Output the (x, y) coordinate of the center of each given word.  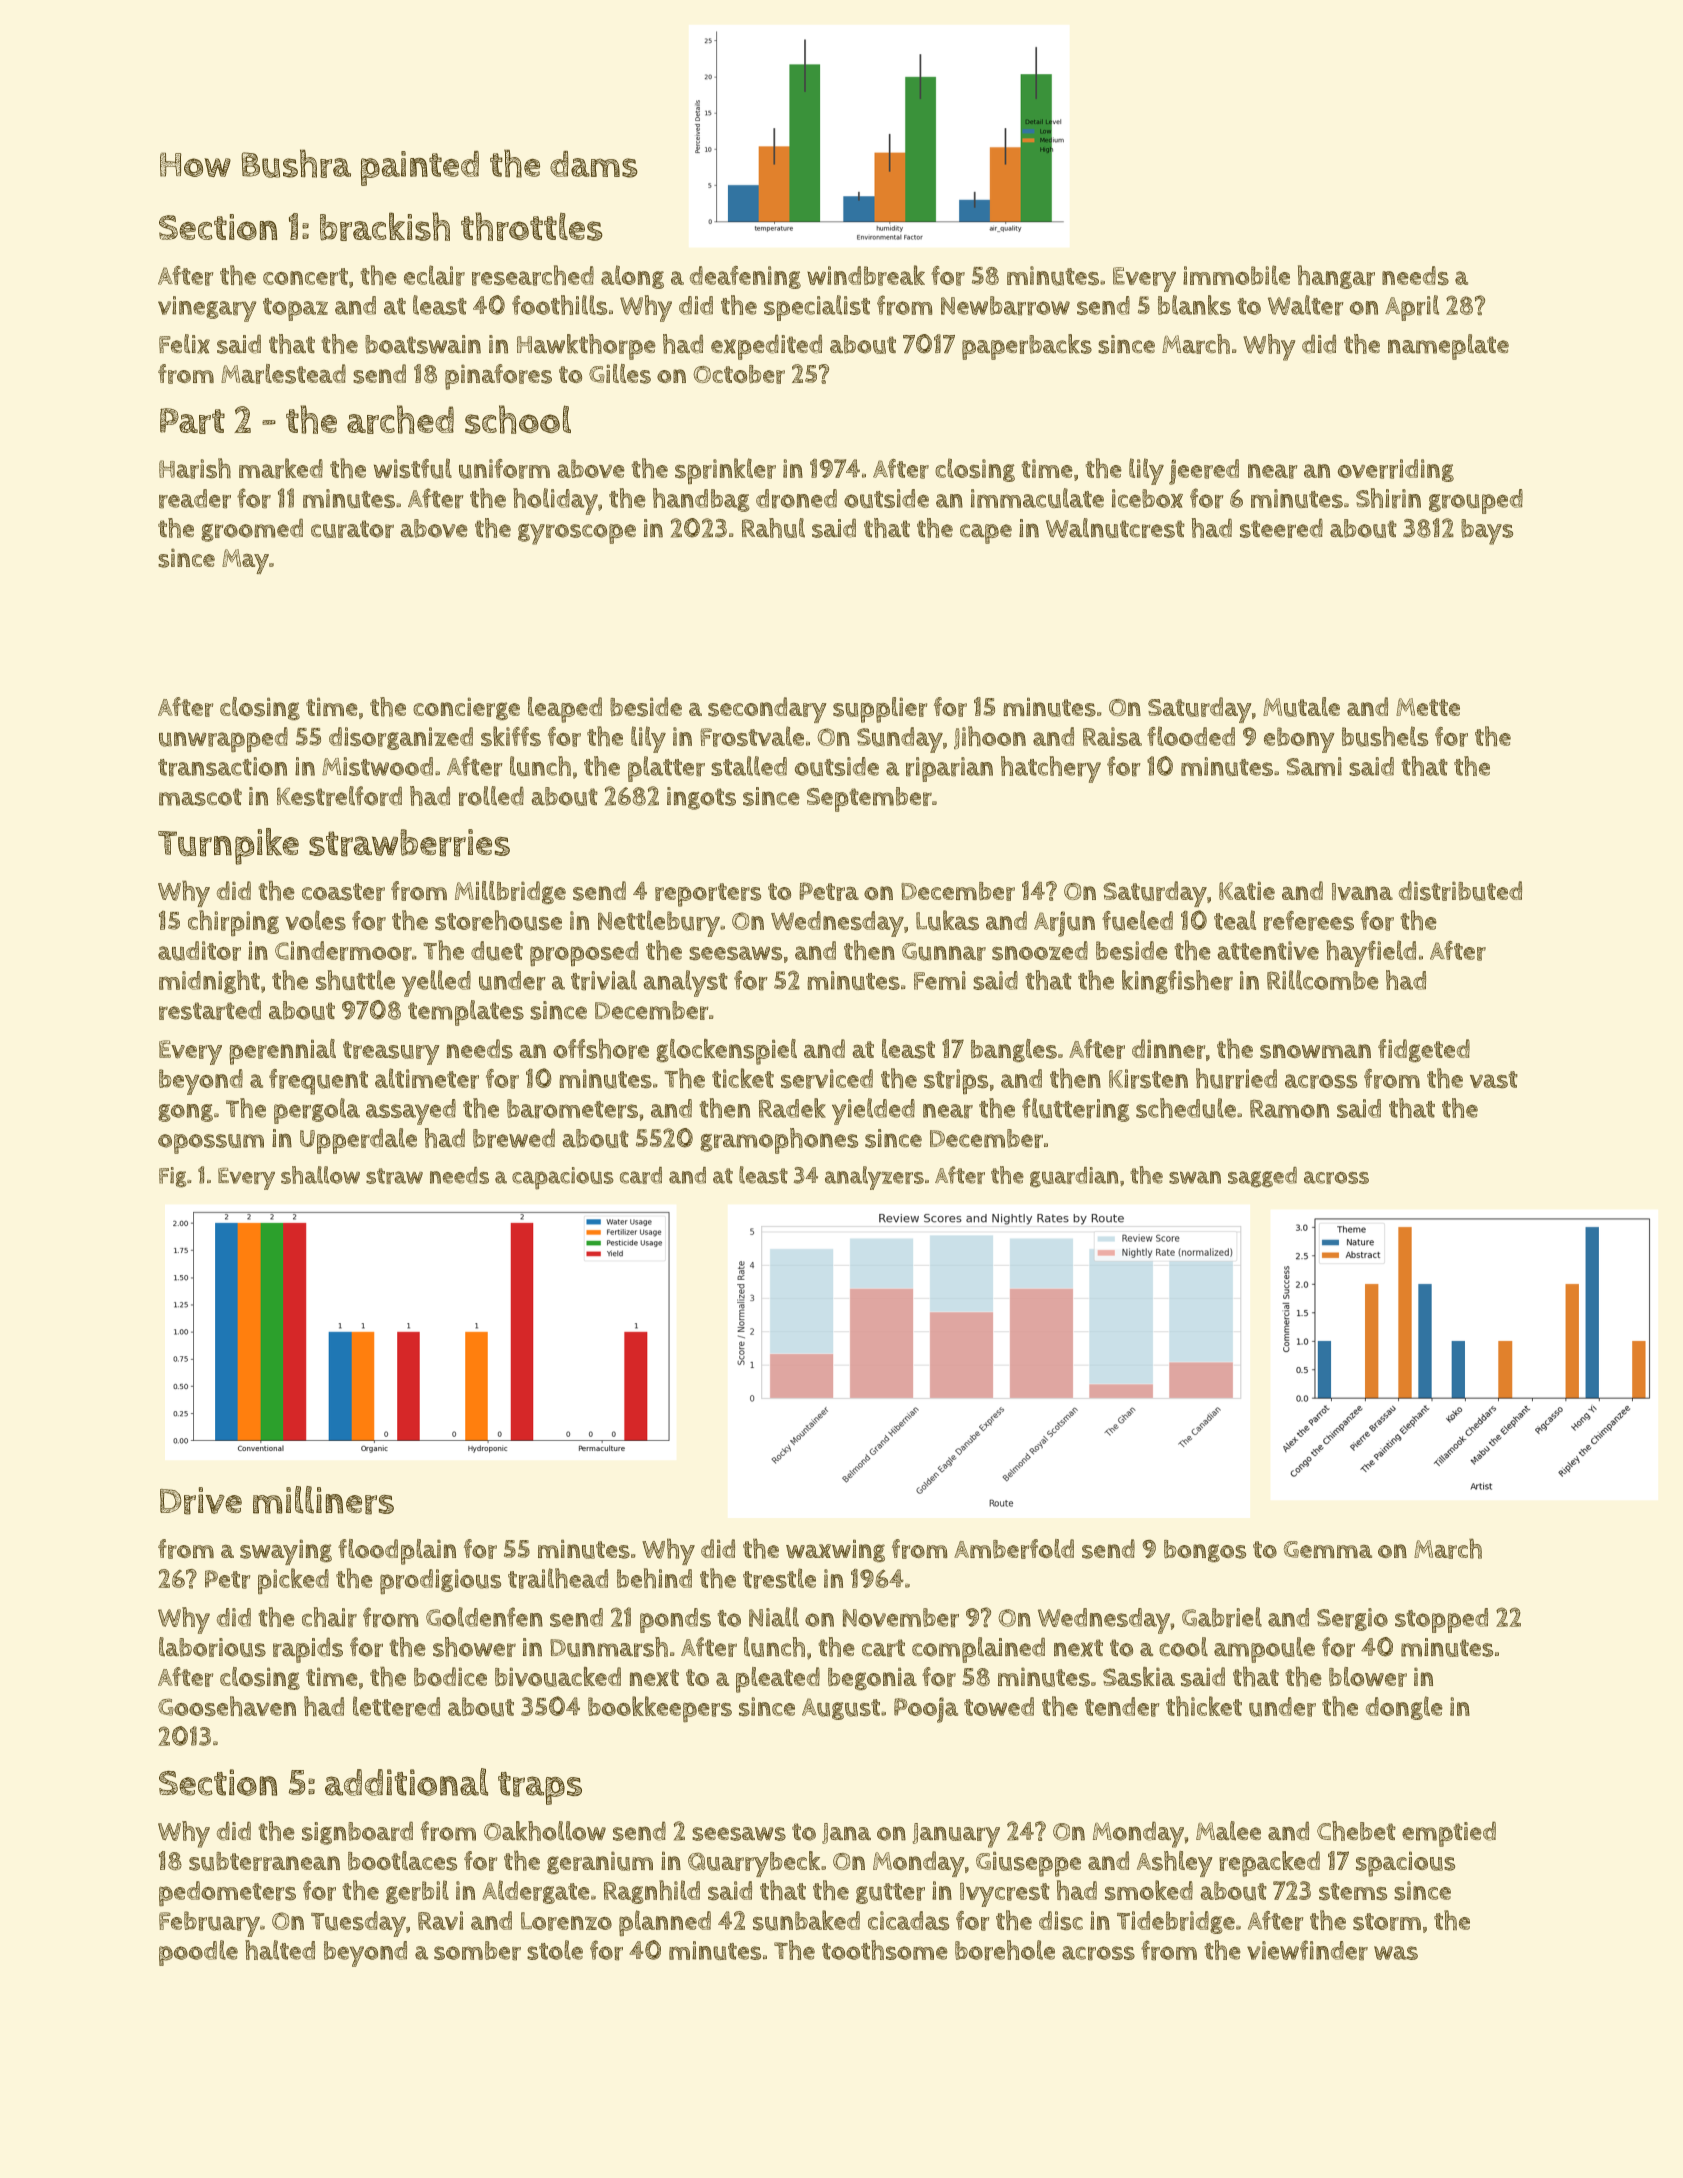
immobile (1236, 275)
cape (986, 534)
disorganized (401, 738)
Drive (201, 1501)
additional (406, 1782)
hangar (1336, 277)
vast (1494, 1080)
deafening (745, 277)
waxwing (835, 1551)
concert (305, 277)
